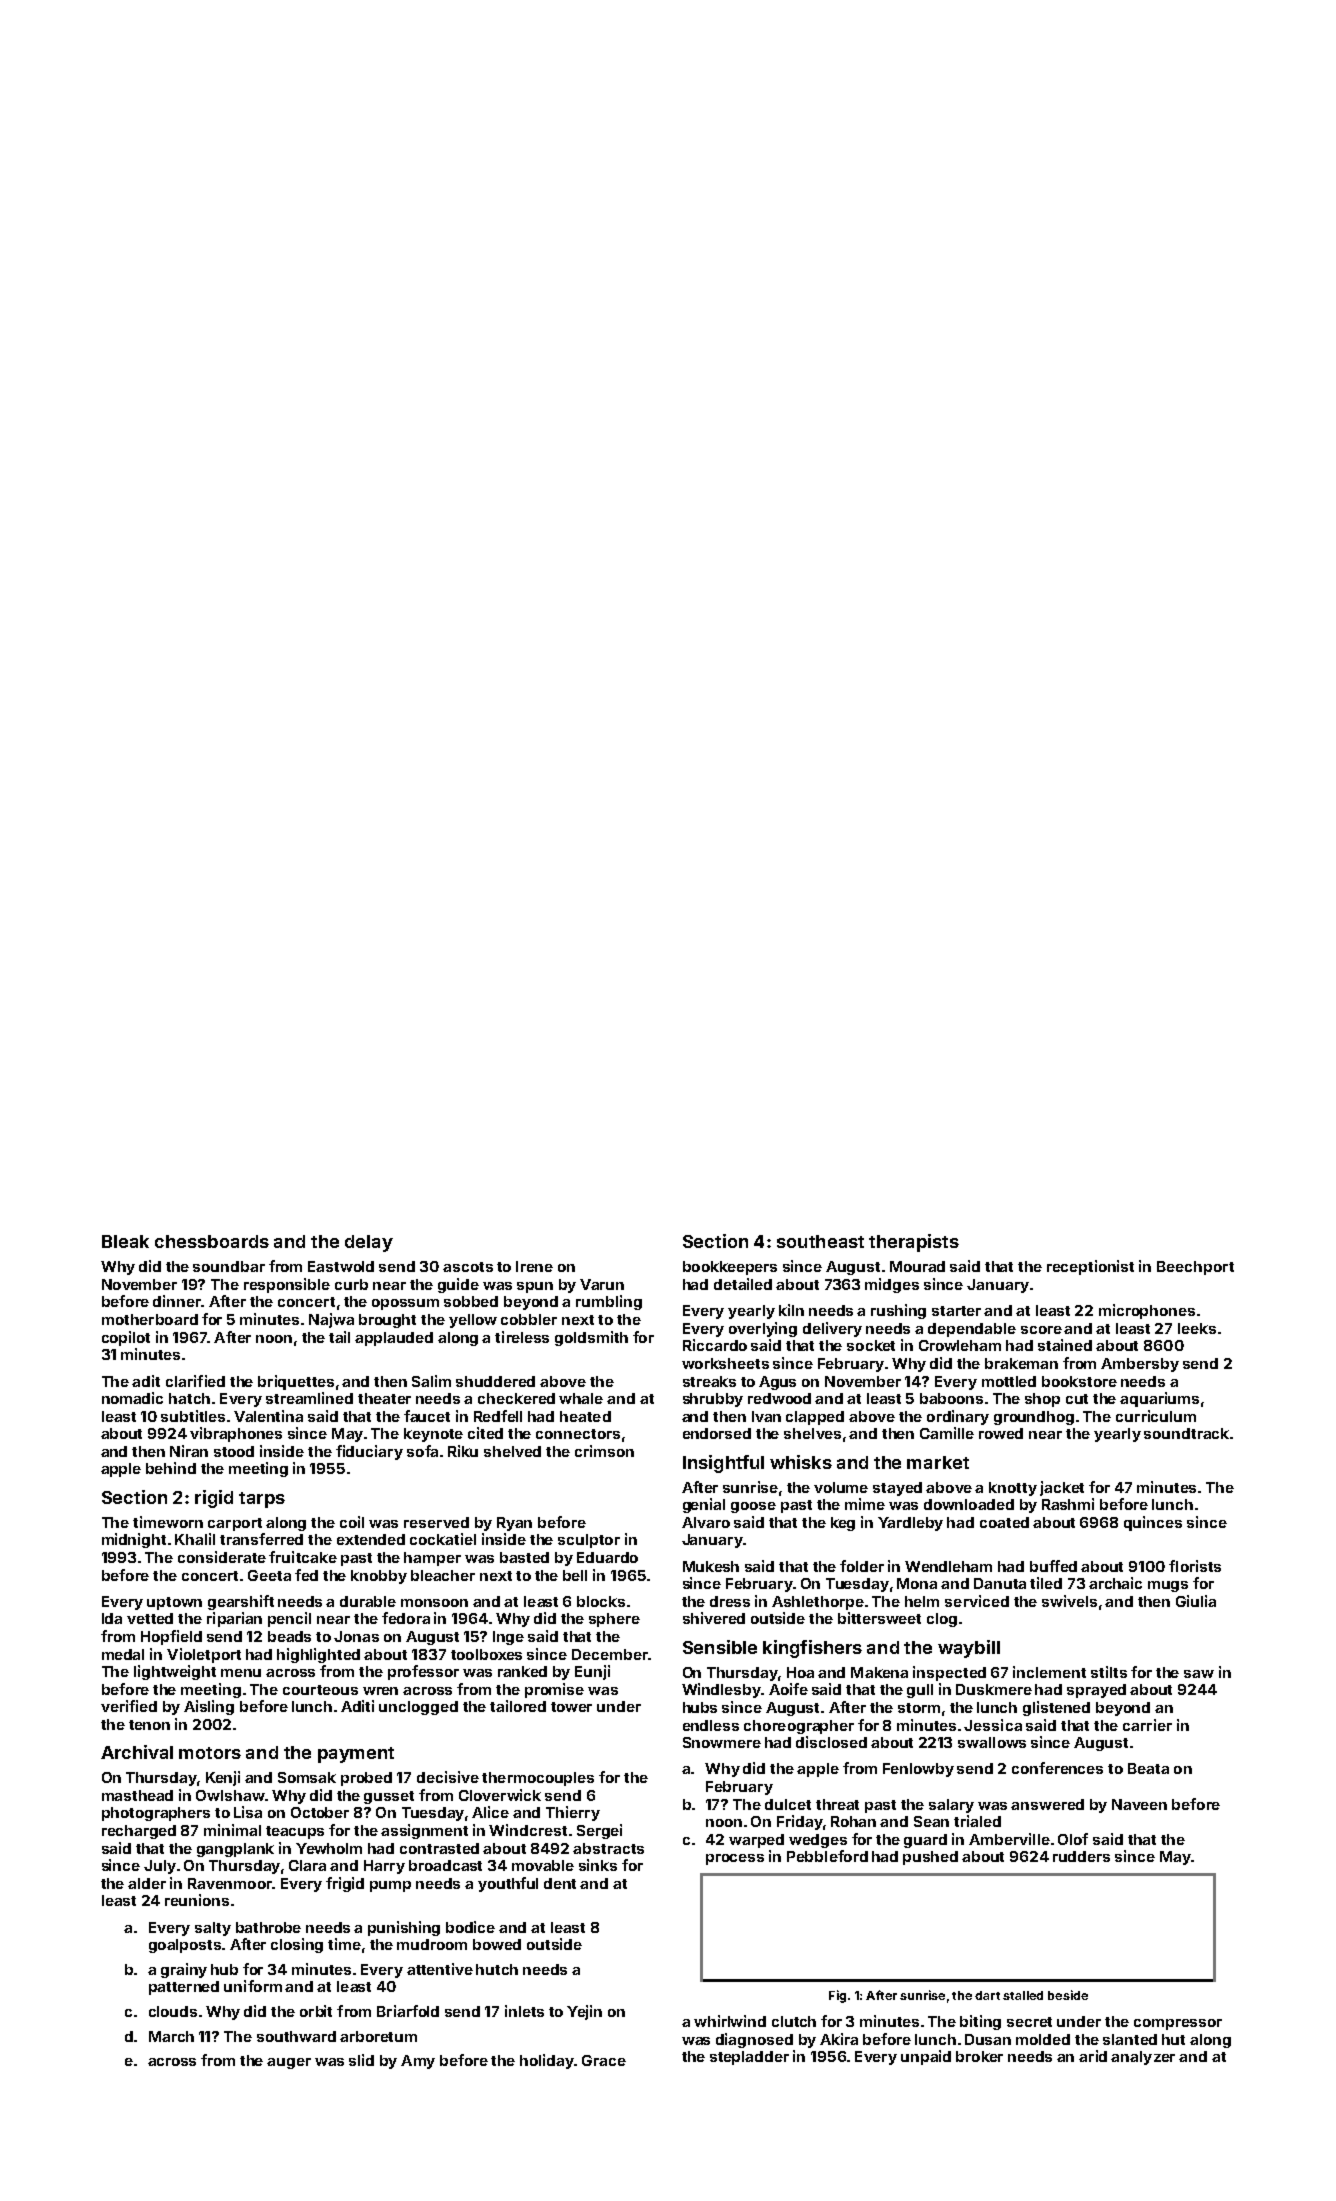  What do you see at coordinates (720, 1647) in the screenshot?
I see `Sensible` at bounding box center [720, 1647].
